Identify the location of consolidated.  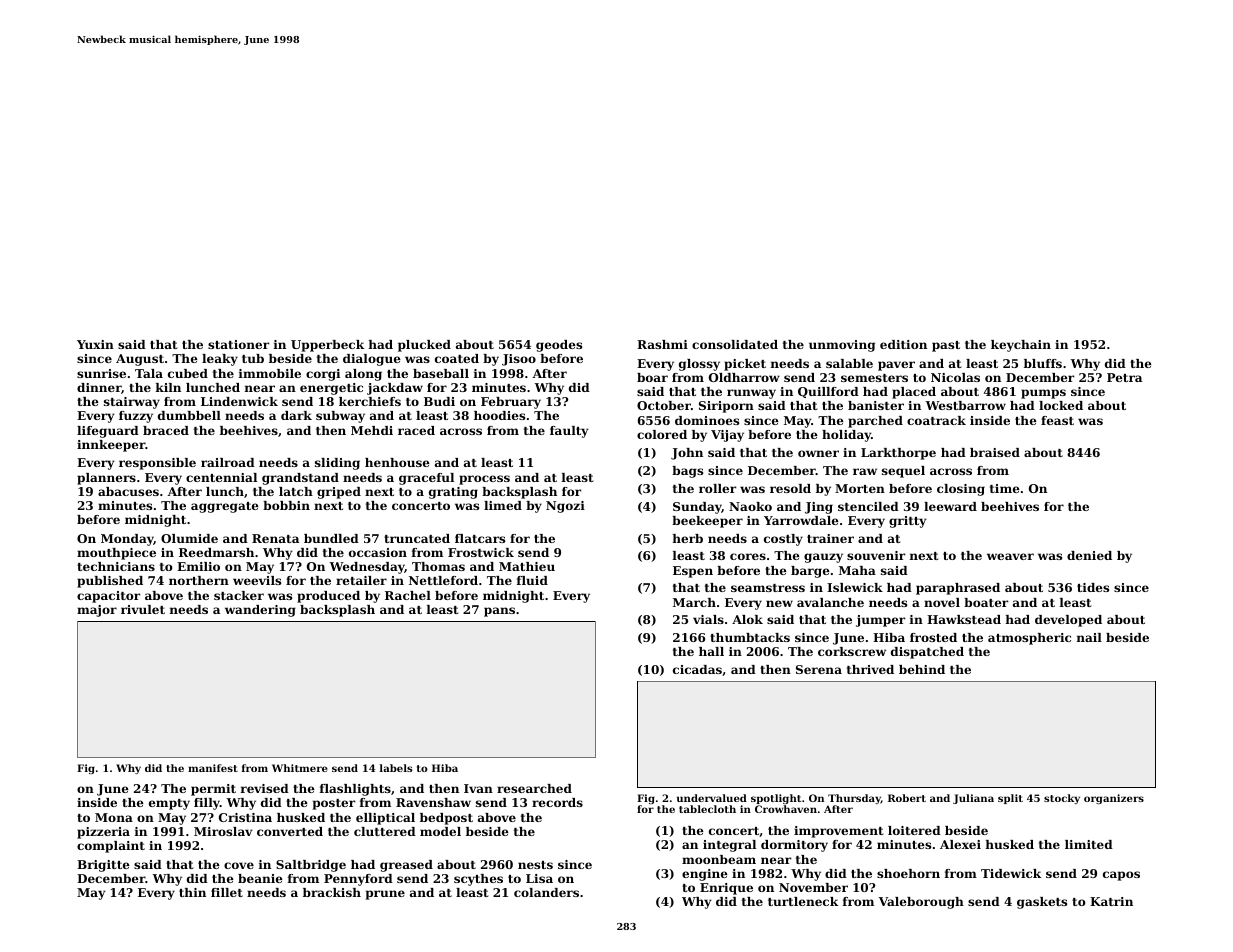
(735, 344).
